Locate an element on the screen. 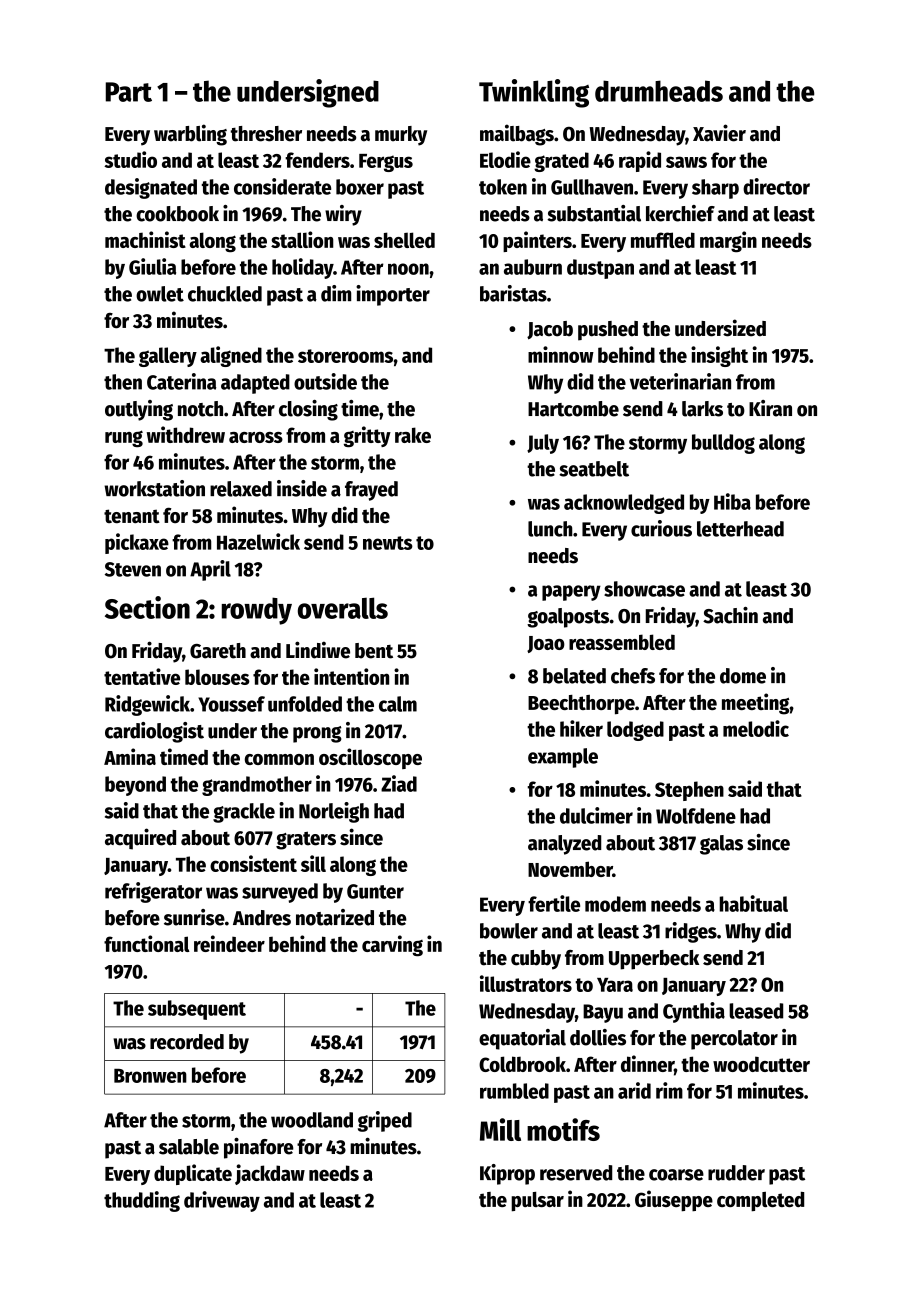  drumheads is located at coordinates (659, 91).
